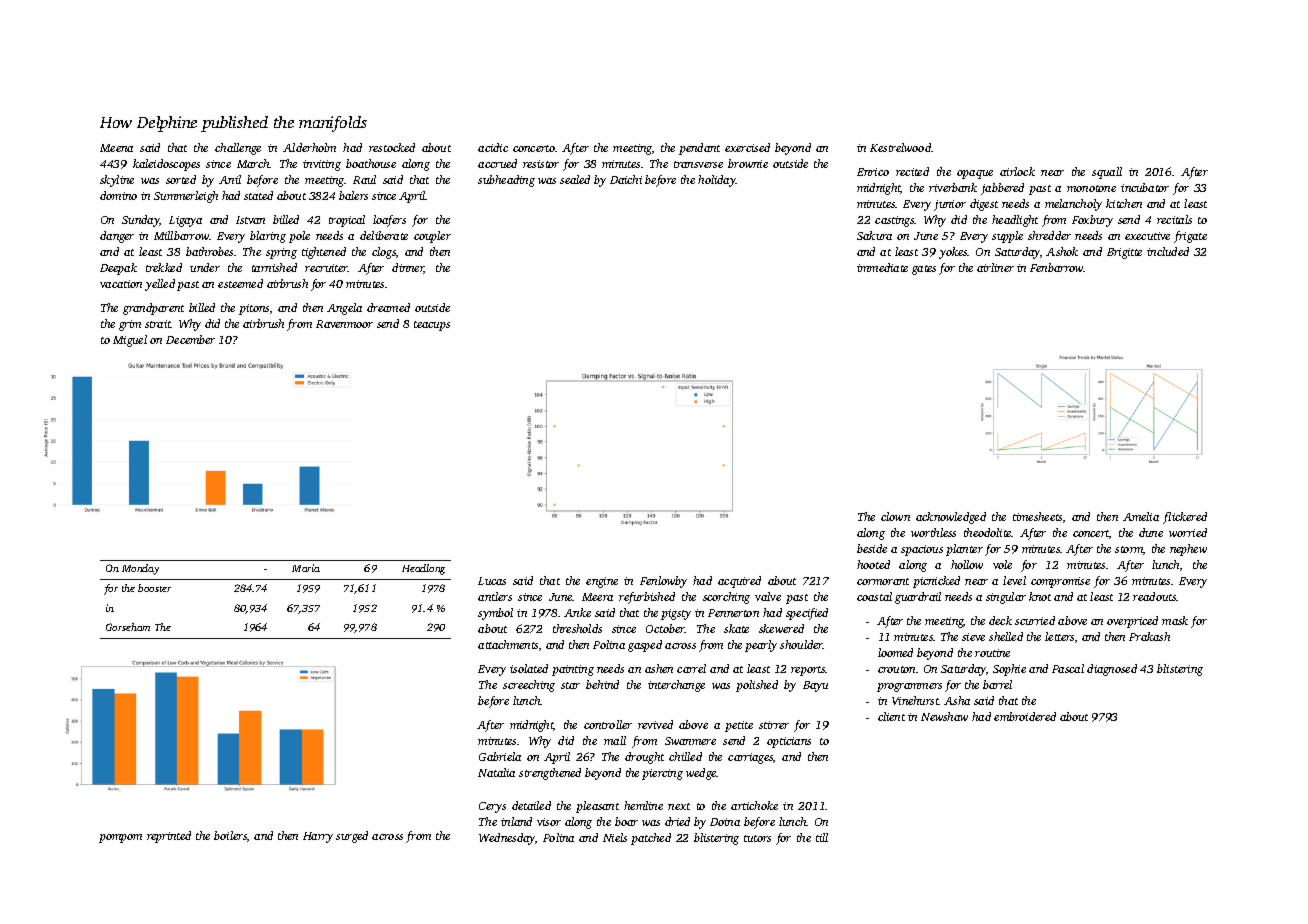 Image resolution: width=1308 pixels, height=924 pixels. I want to click on pompom, so click(120, 838).
